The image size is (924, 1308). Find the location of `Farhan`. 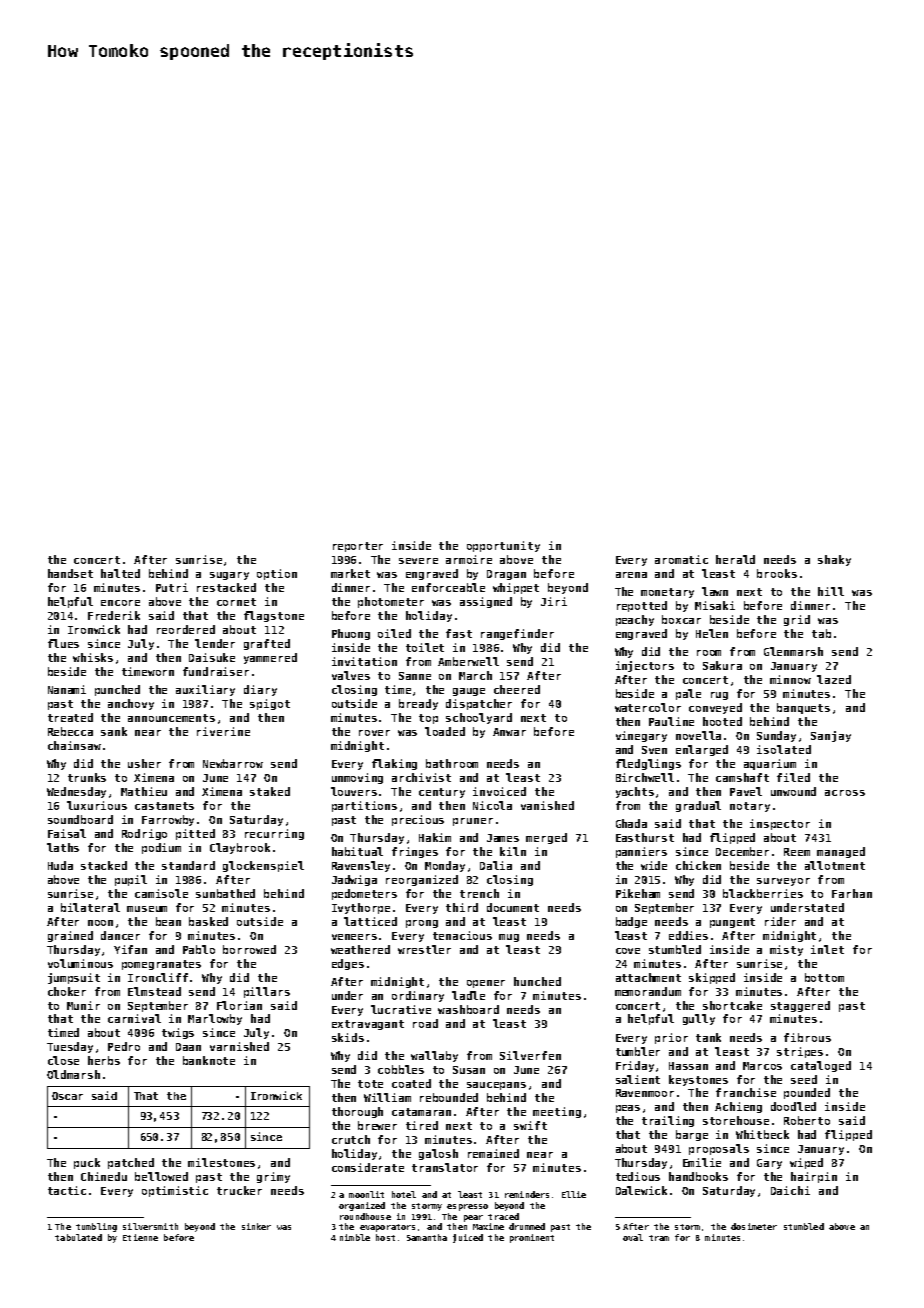

Farhan is located at coordinates (852, 893).
